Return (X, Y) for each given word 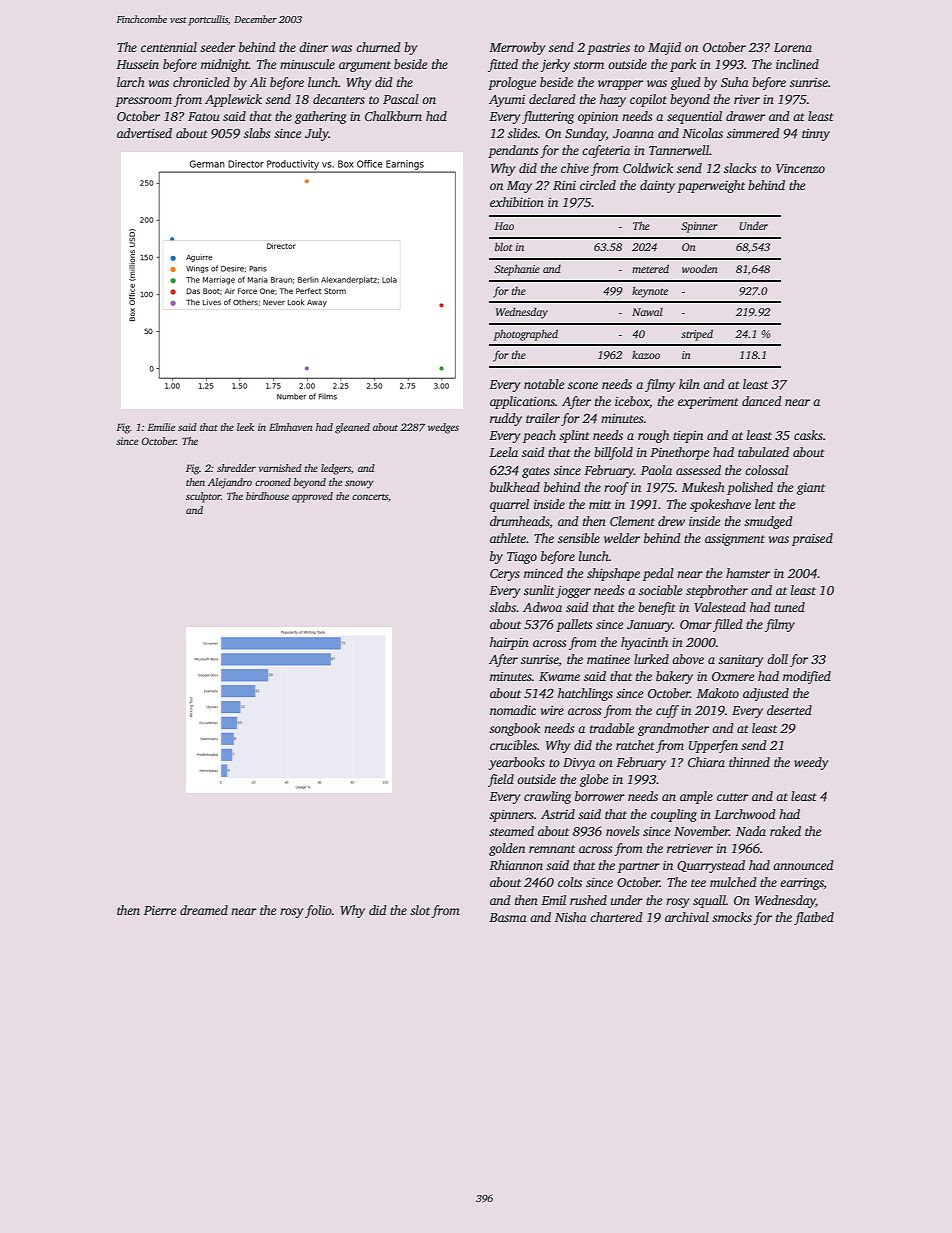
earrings (802, 884)
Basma (508, 917)
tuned (789, 607)
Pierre (160, 910)
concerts (370, 497)
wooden (700, 268)
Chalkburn (393, 116)
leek (245, 427)
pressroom (143, 102)
